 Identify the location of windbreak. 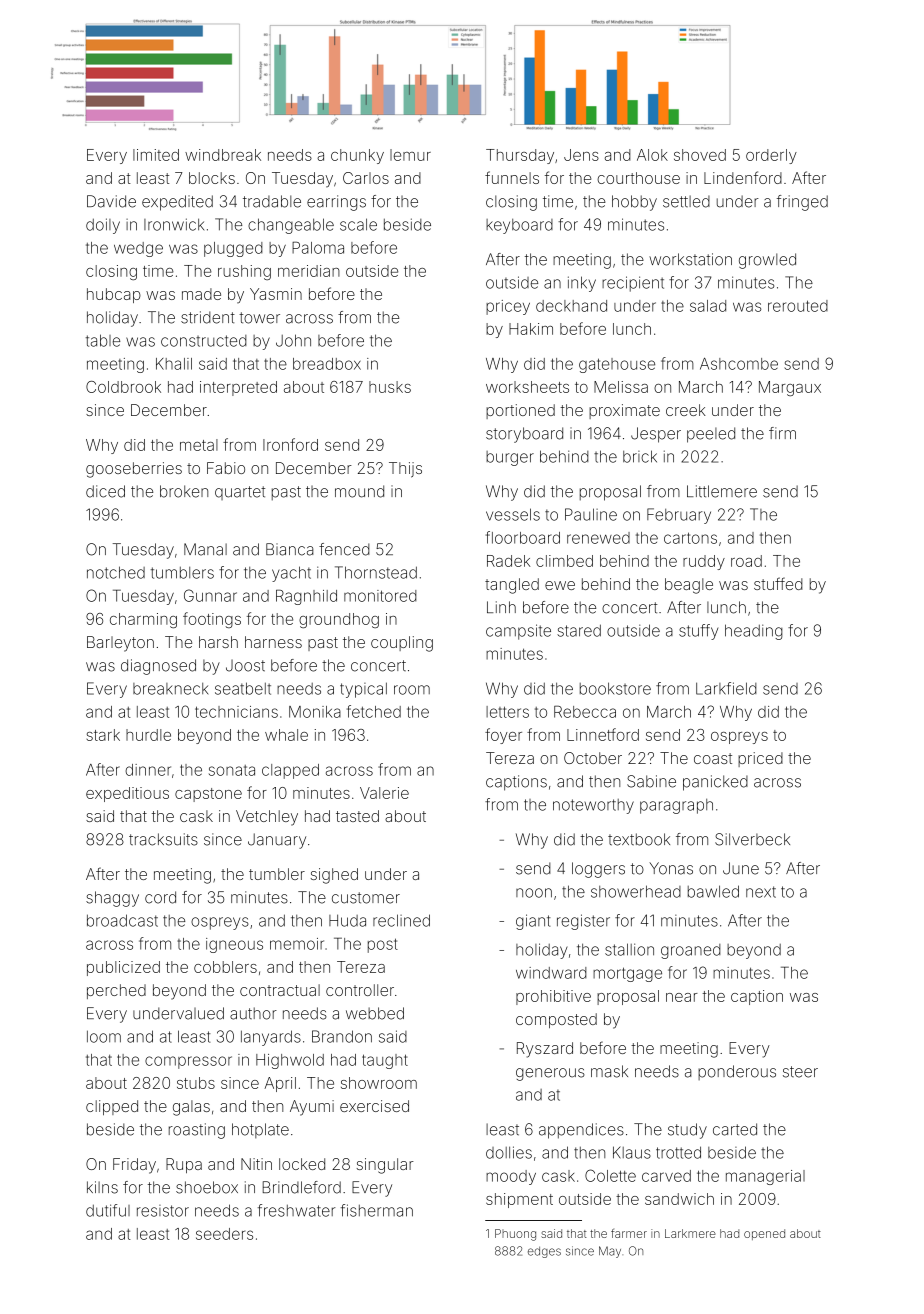
(223, 155).
